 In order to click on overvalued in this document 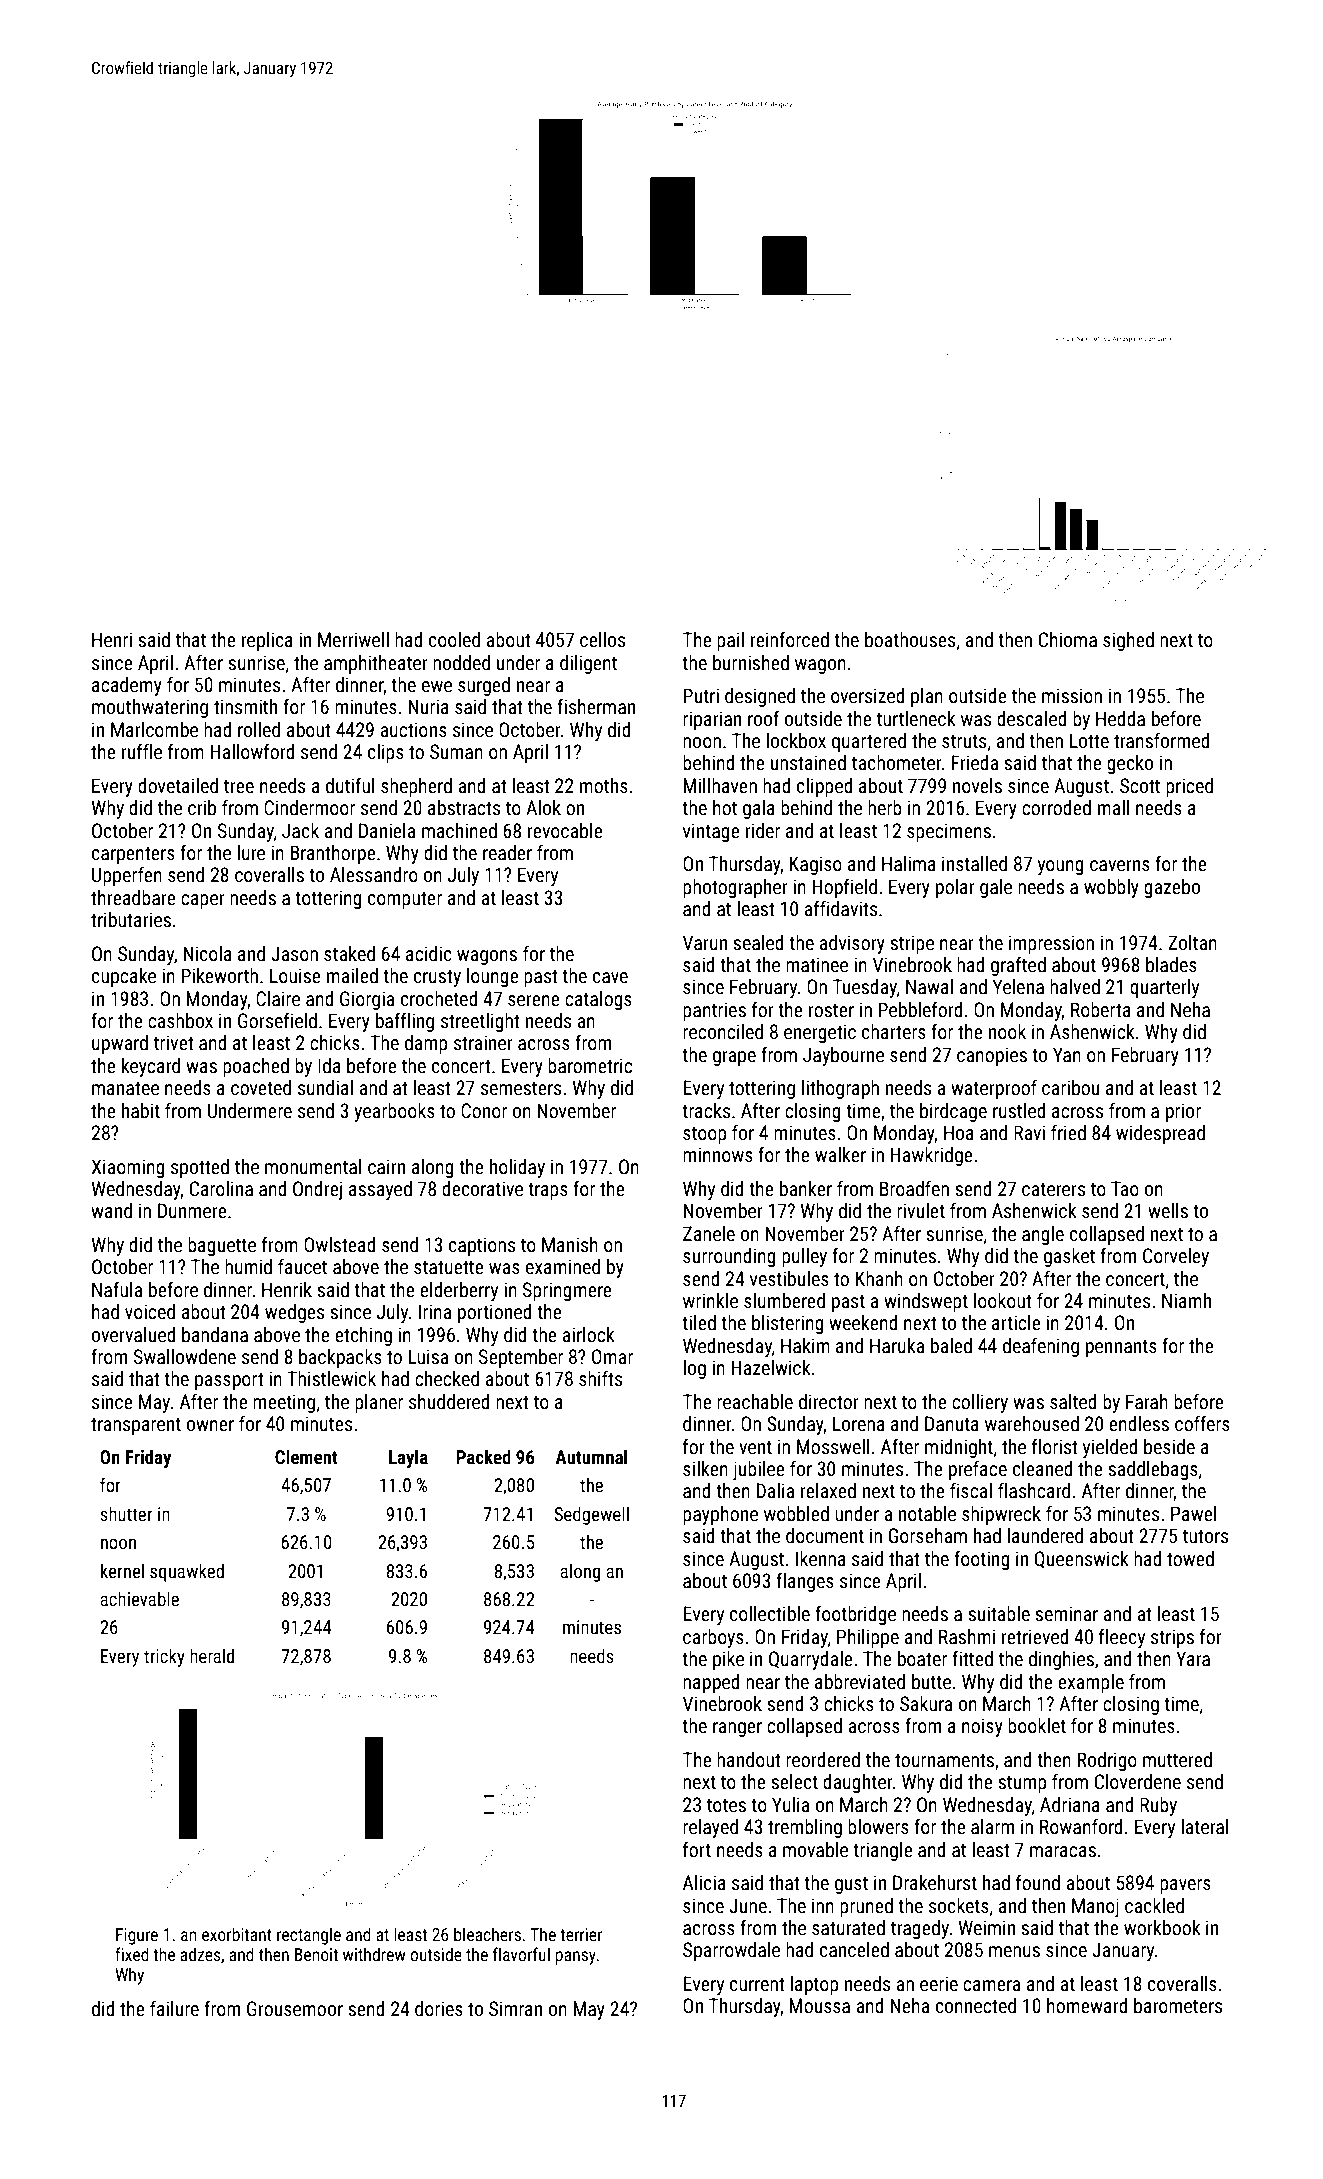, I will do `click(134, 1334)`.
